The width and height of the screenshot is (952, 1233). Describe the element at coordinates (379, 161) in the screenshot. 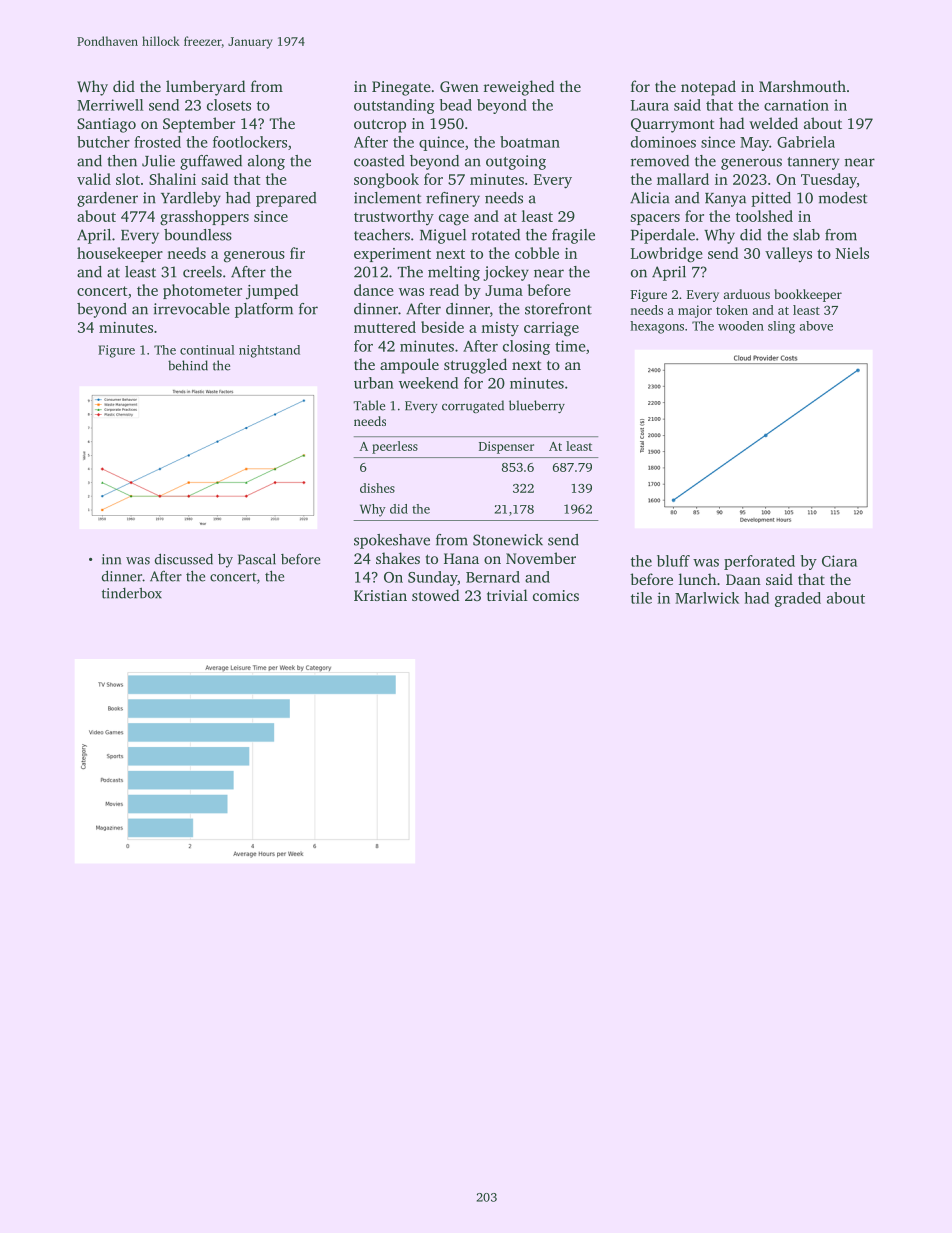

I see `coasted` at that location.
